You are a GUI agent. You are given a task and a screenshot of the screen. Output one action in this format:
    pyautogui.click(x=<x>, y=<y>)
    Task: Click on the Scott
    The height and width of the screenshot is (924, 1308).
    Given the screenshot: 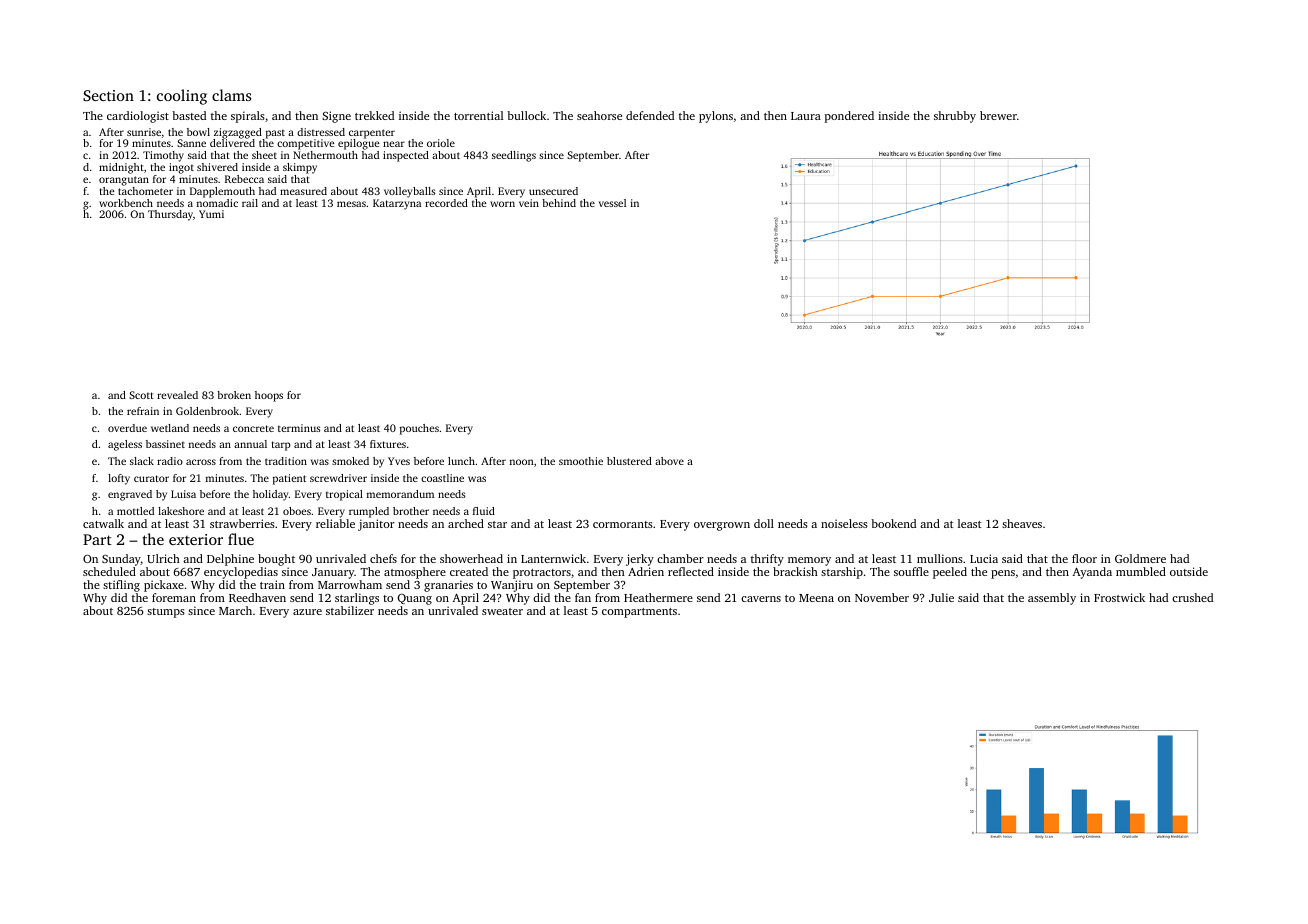 What is the action you would take?
    pyautogui.click(x=141, y=395)
